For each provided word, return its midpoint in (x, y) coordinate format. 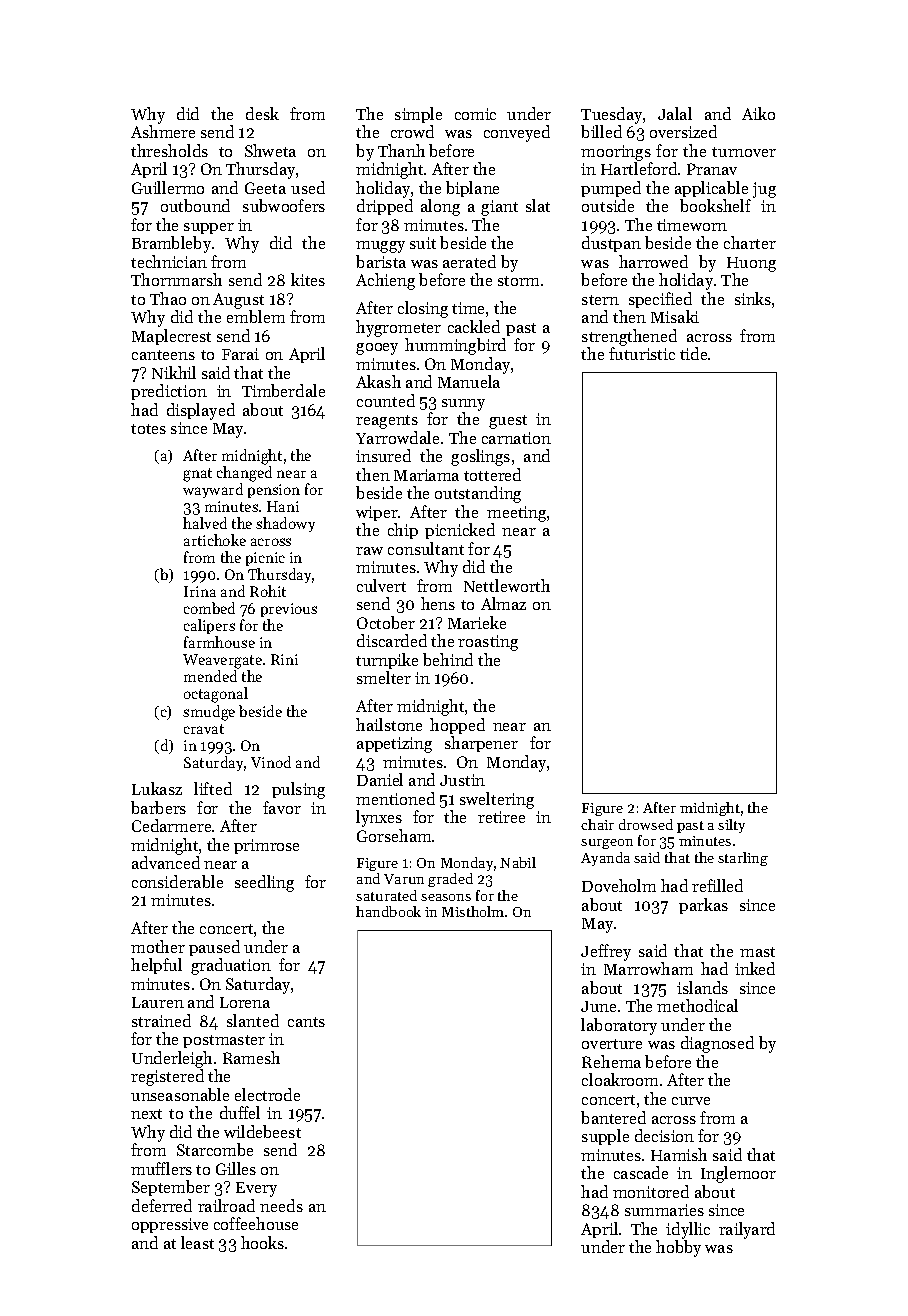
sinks (753, 298)
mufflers (161, 1168)
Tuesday (611, 115)
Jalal (675, 113)
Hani (283, 506)
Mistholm (473, 911)
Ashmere (163, 131)
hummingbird (455, 346)
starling (743, 859)
